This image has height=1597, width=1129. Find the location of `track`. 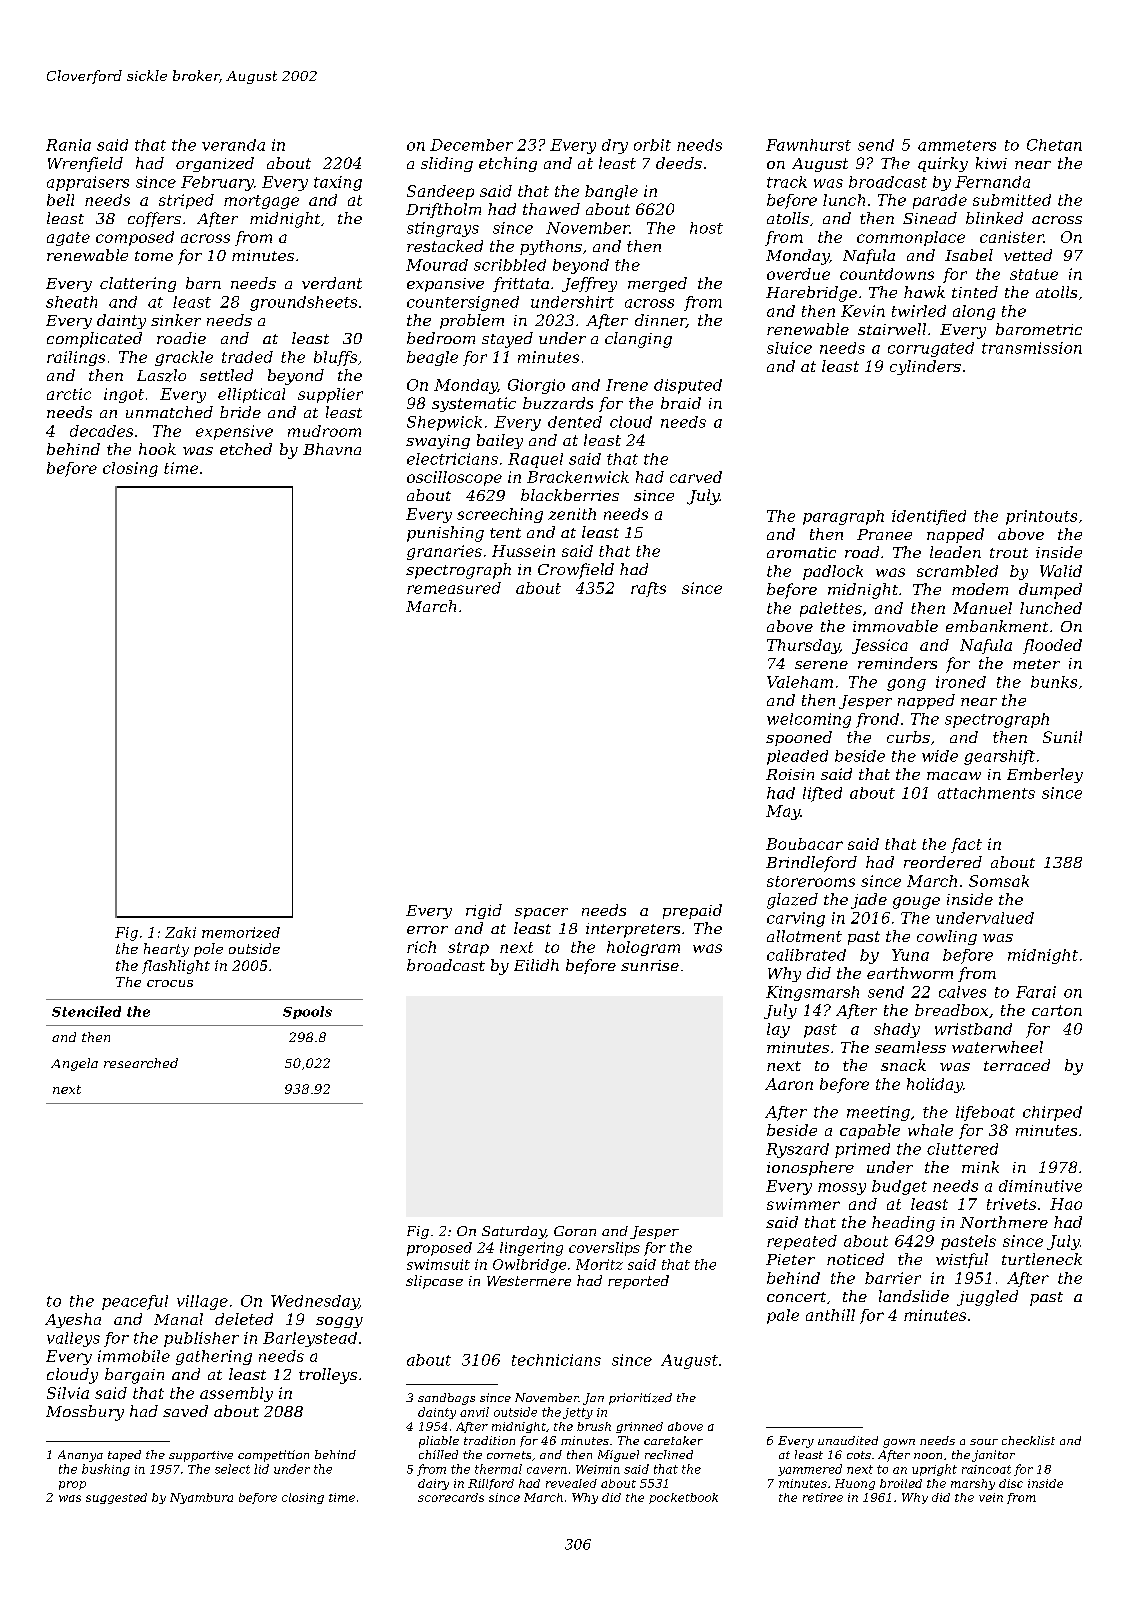

track is located at coordinates (787, 182).
